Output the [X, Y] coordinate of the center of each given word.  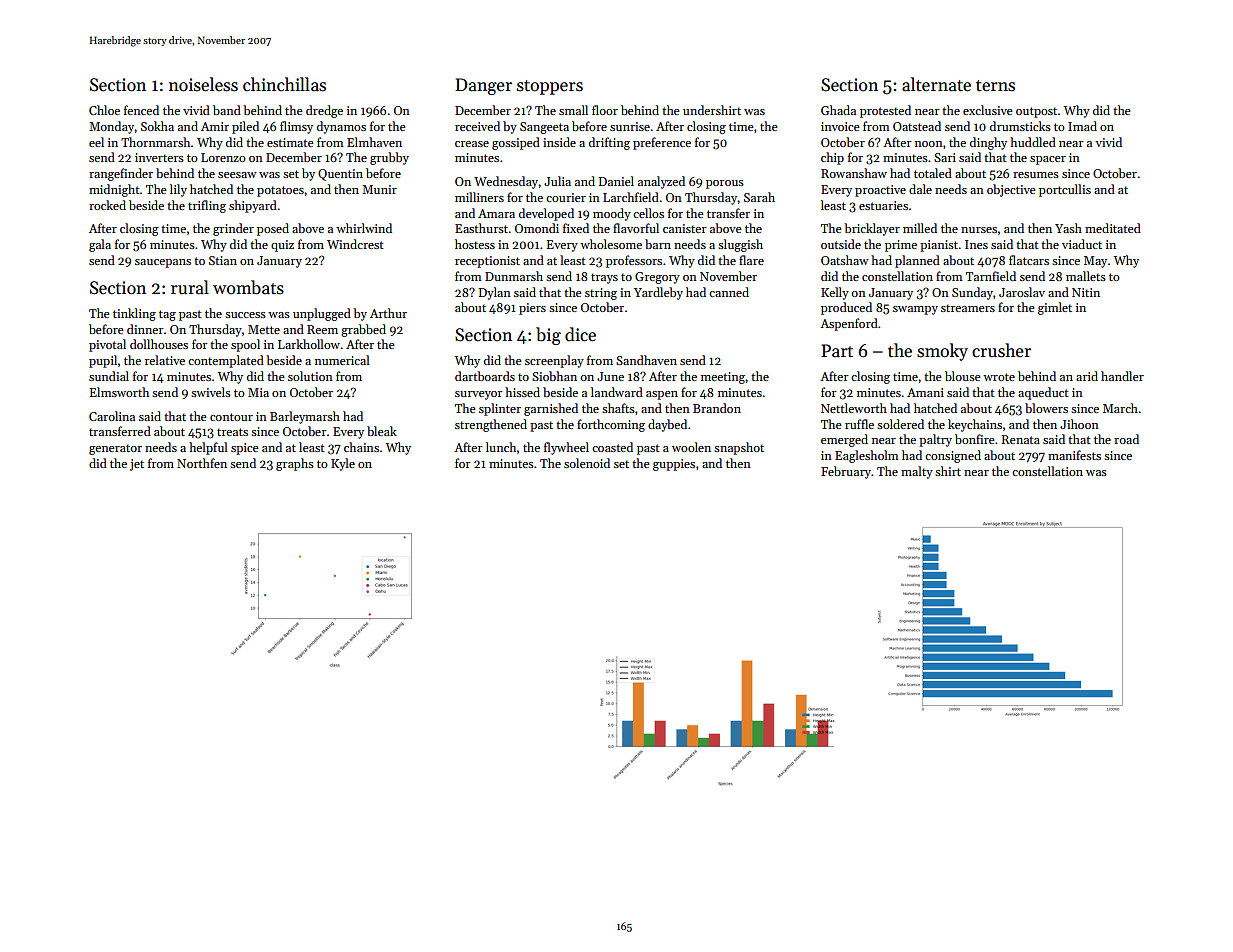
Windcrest [355, 244]
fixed [576, 228]
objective [1011, 190]
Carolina [112, 416]
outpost [1036, 112]
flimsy [296, 127]
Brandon [717, 408]
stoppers [550, 87]
